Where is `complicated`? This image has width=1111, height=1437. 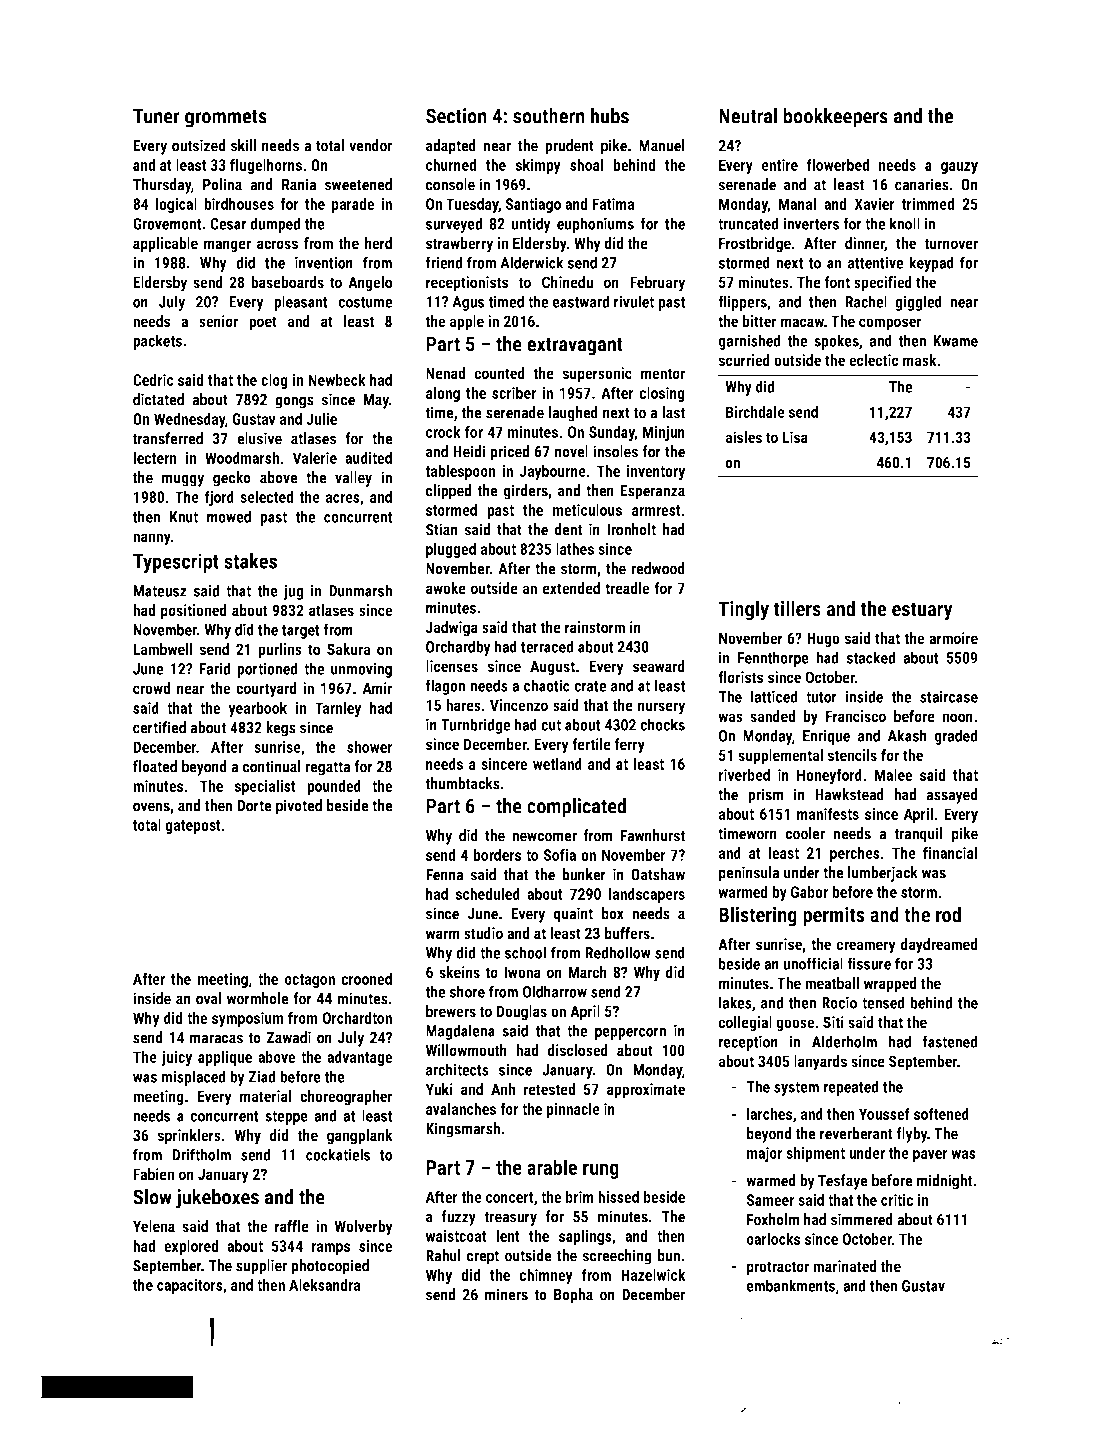 complicated is located at coordinates (576, 808).
